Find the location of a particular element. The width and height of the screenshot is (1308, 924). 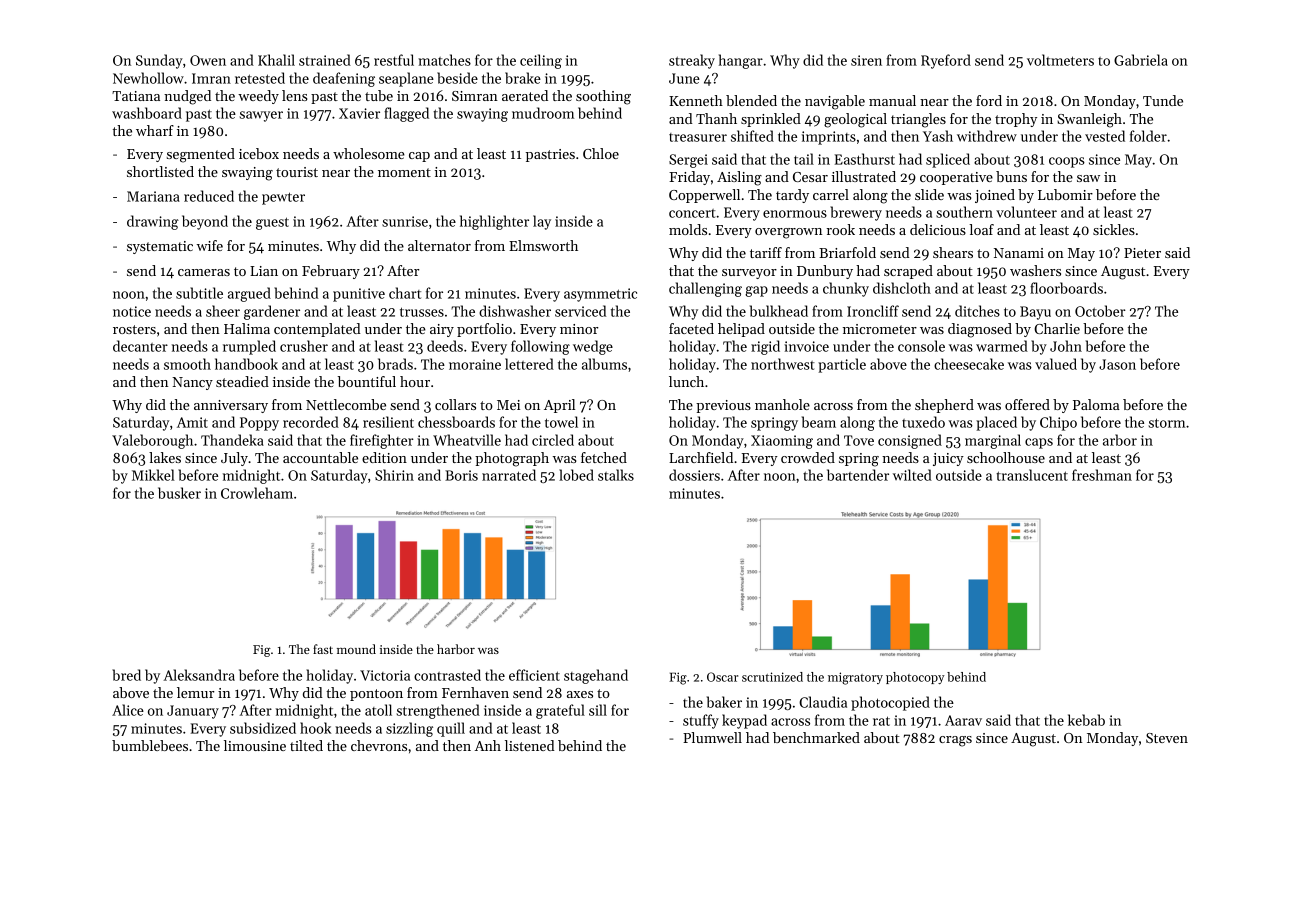

Nancy is located at coordinates (192, 383).
